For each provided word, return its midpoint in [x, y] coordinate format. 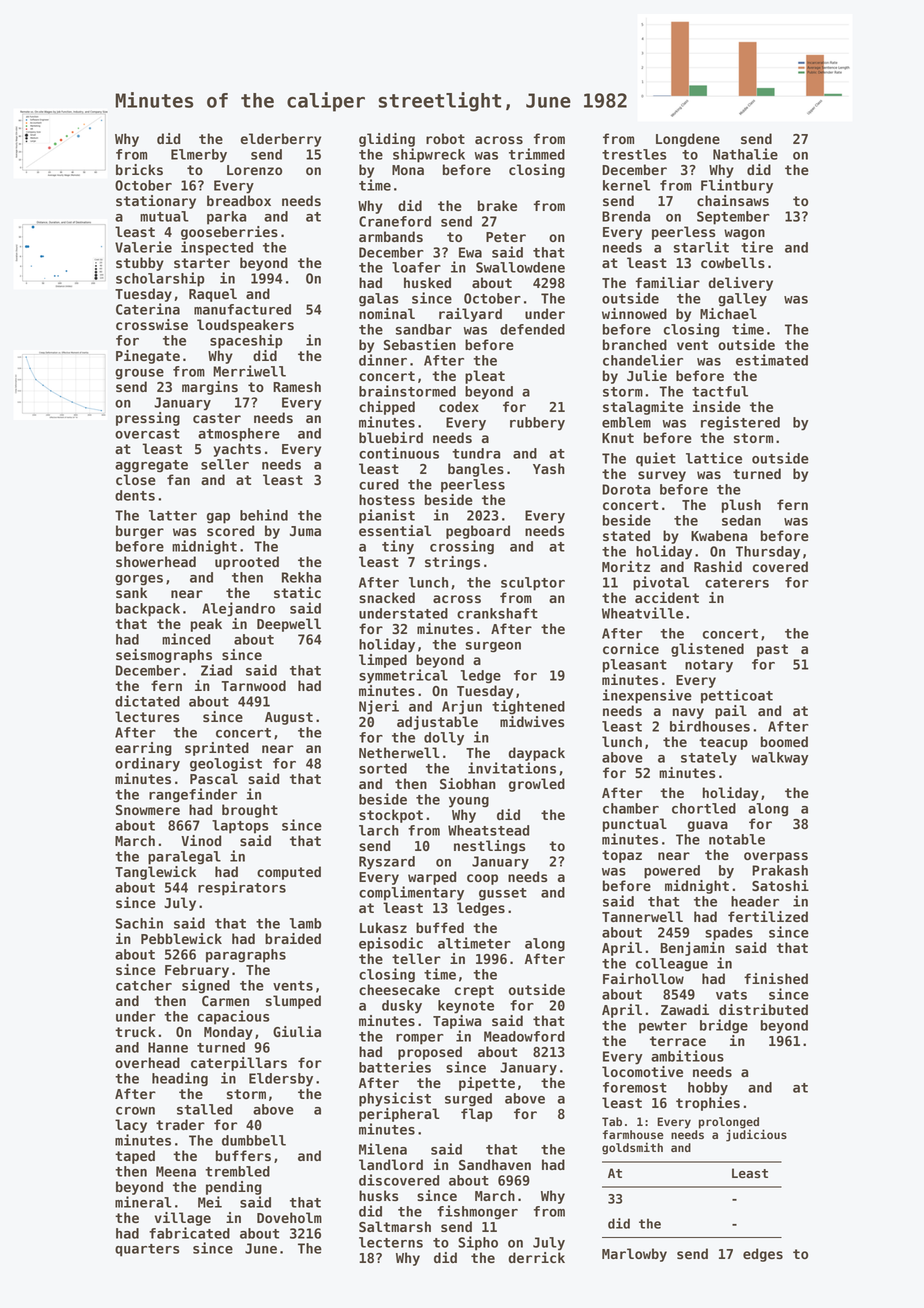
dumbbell [254, 1140]
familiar [668, 282]
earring [143, 749]
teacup [723, 743]
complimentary [411, 893]
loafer [416, 267]
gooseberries [229, 233]
